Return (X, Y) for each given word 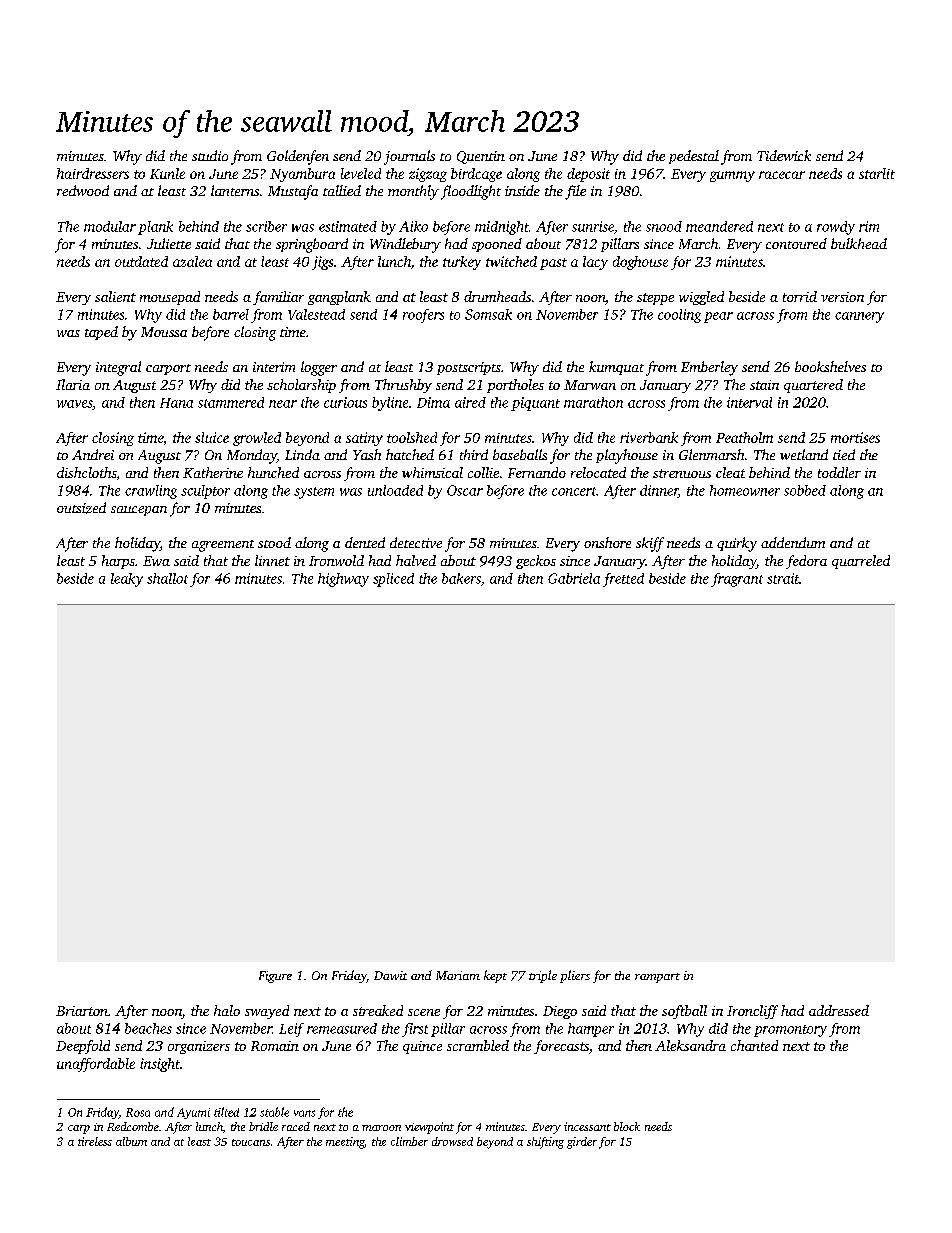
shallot (167, 578)
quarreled (861, 562)
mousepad (170, 298)
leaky (127, 580)
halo (227, 1010)
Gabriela (574, 578)
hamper (591, 1030)
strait (783, 578)
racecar (782, 175)
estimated (348, 226)
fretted (623, 580)
